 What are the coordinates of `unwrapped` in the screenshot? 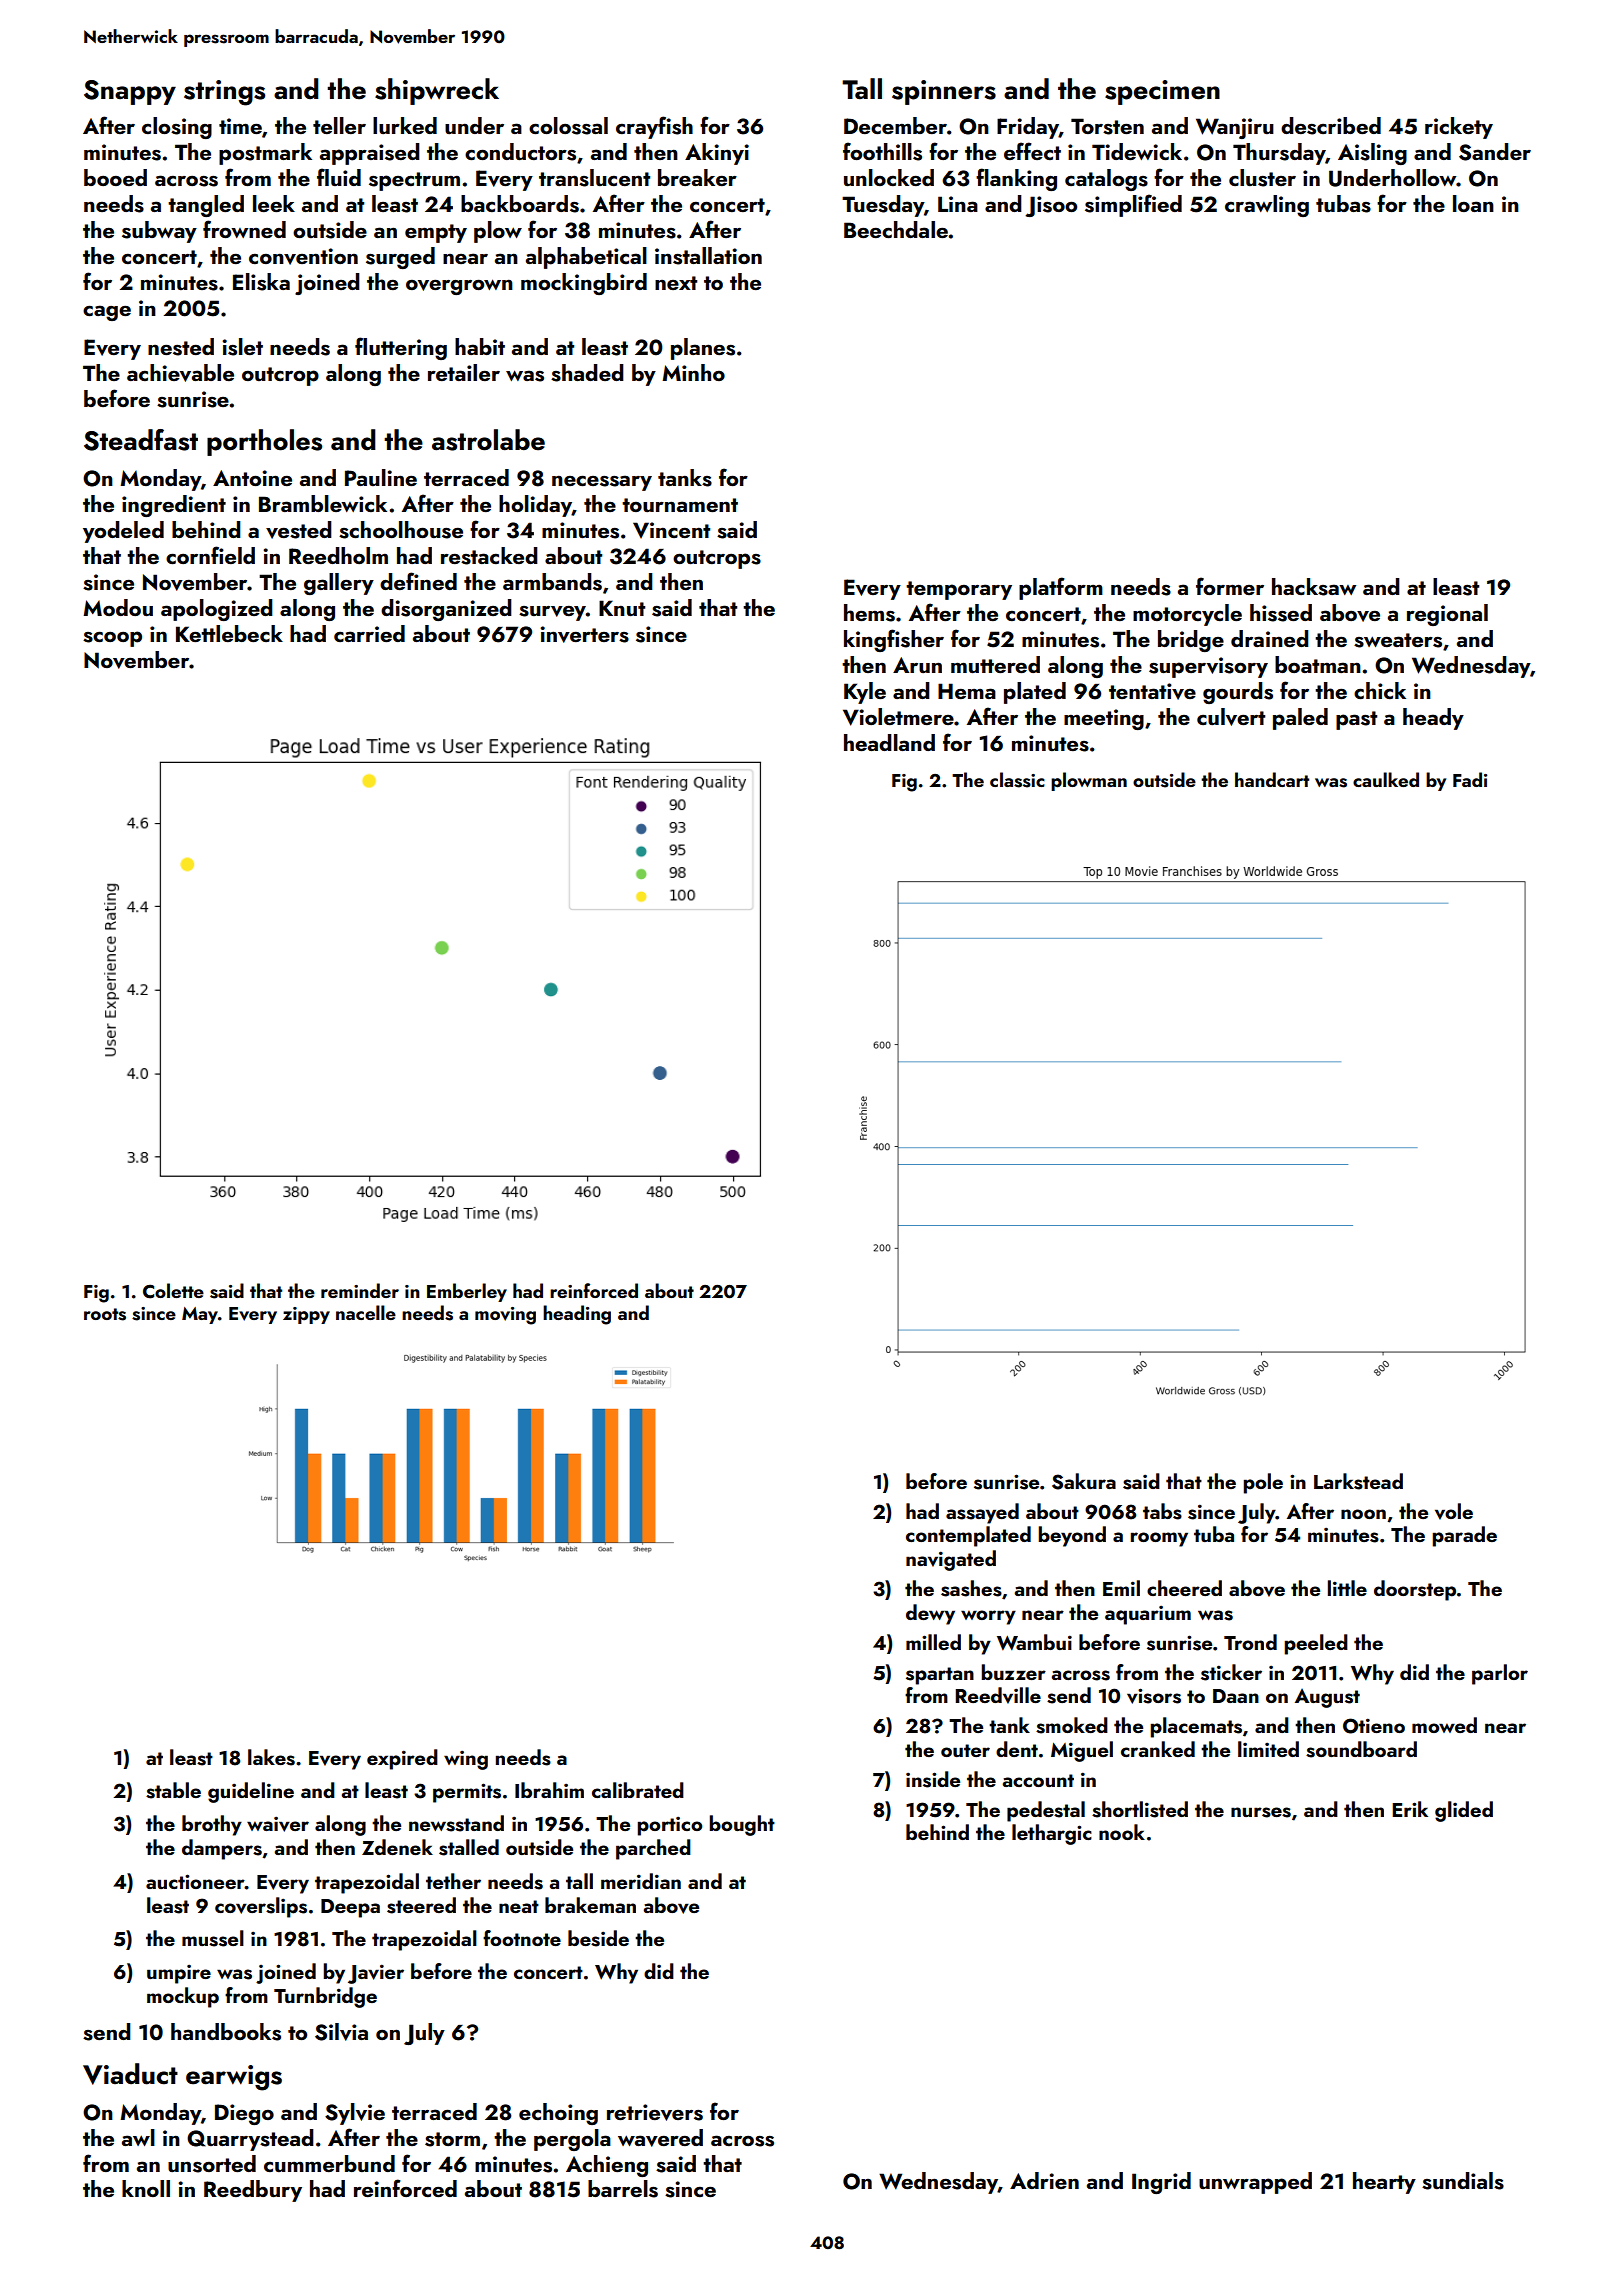 It's located at (1255, 2183).
